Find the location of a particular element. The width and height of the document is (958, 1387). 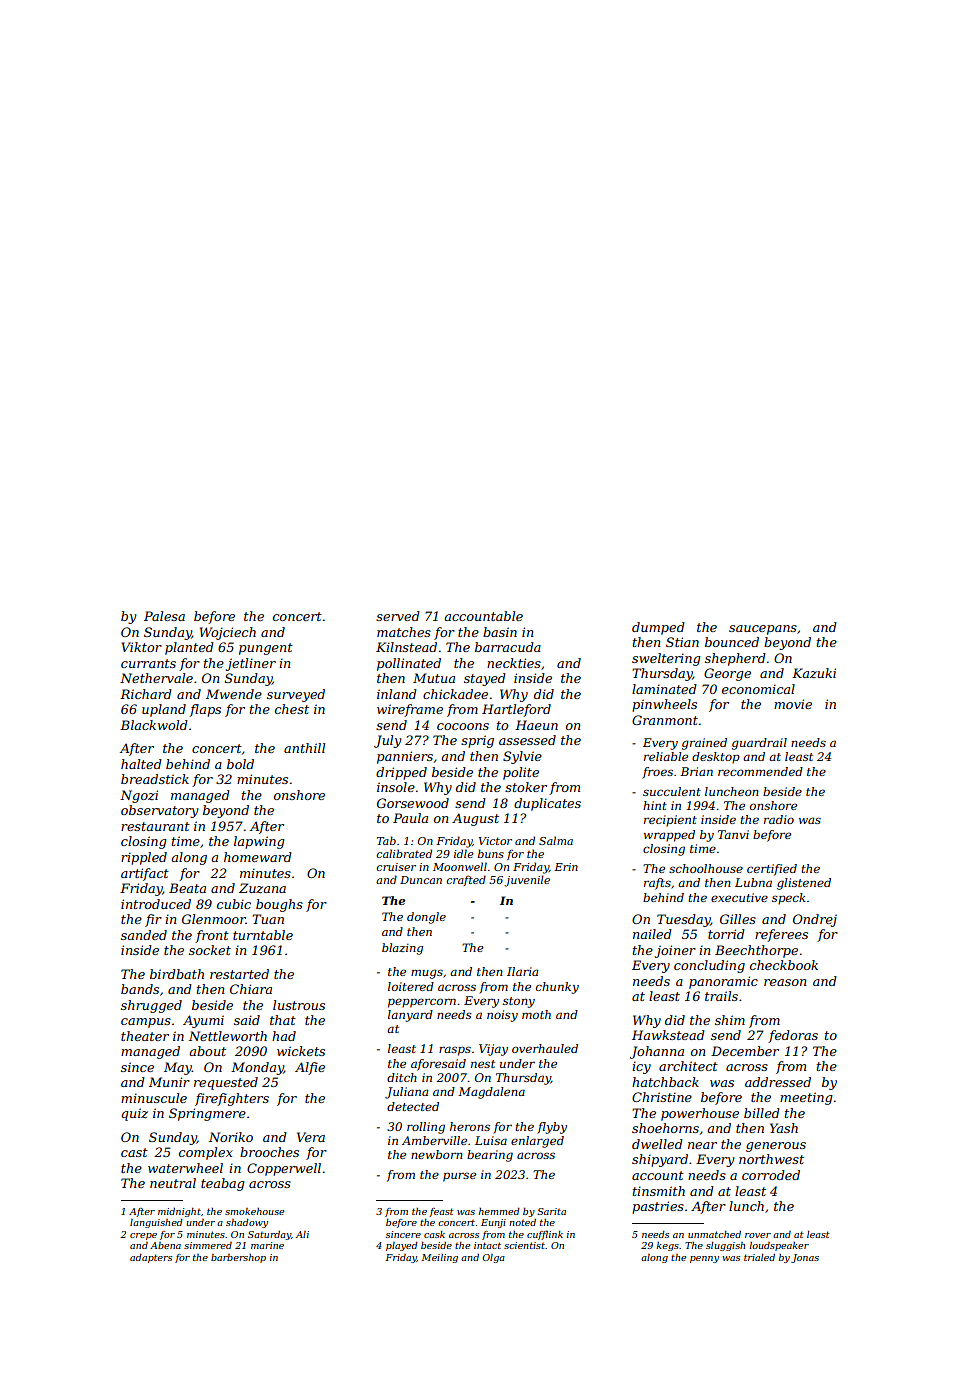

dongle is located at coordinates (426, 918).
